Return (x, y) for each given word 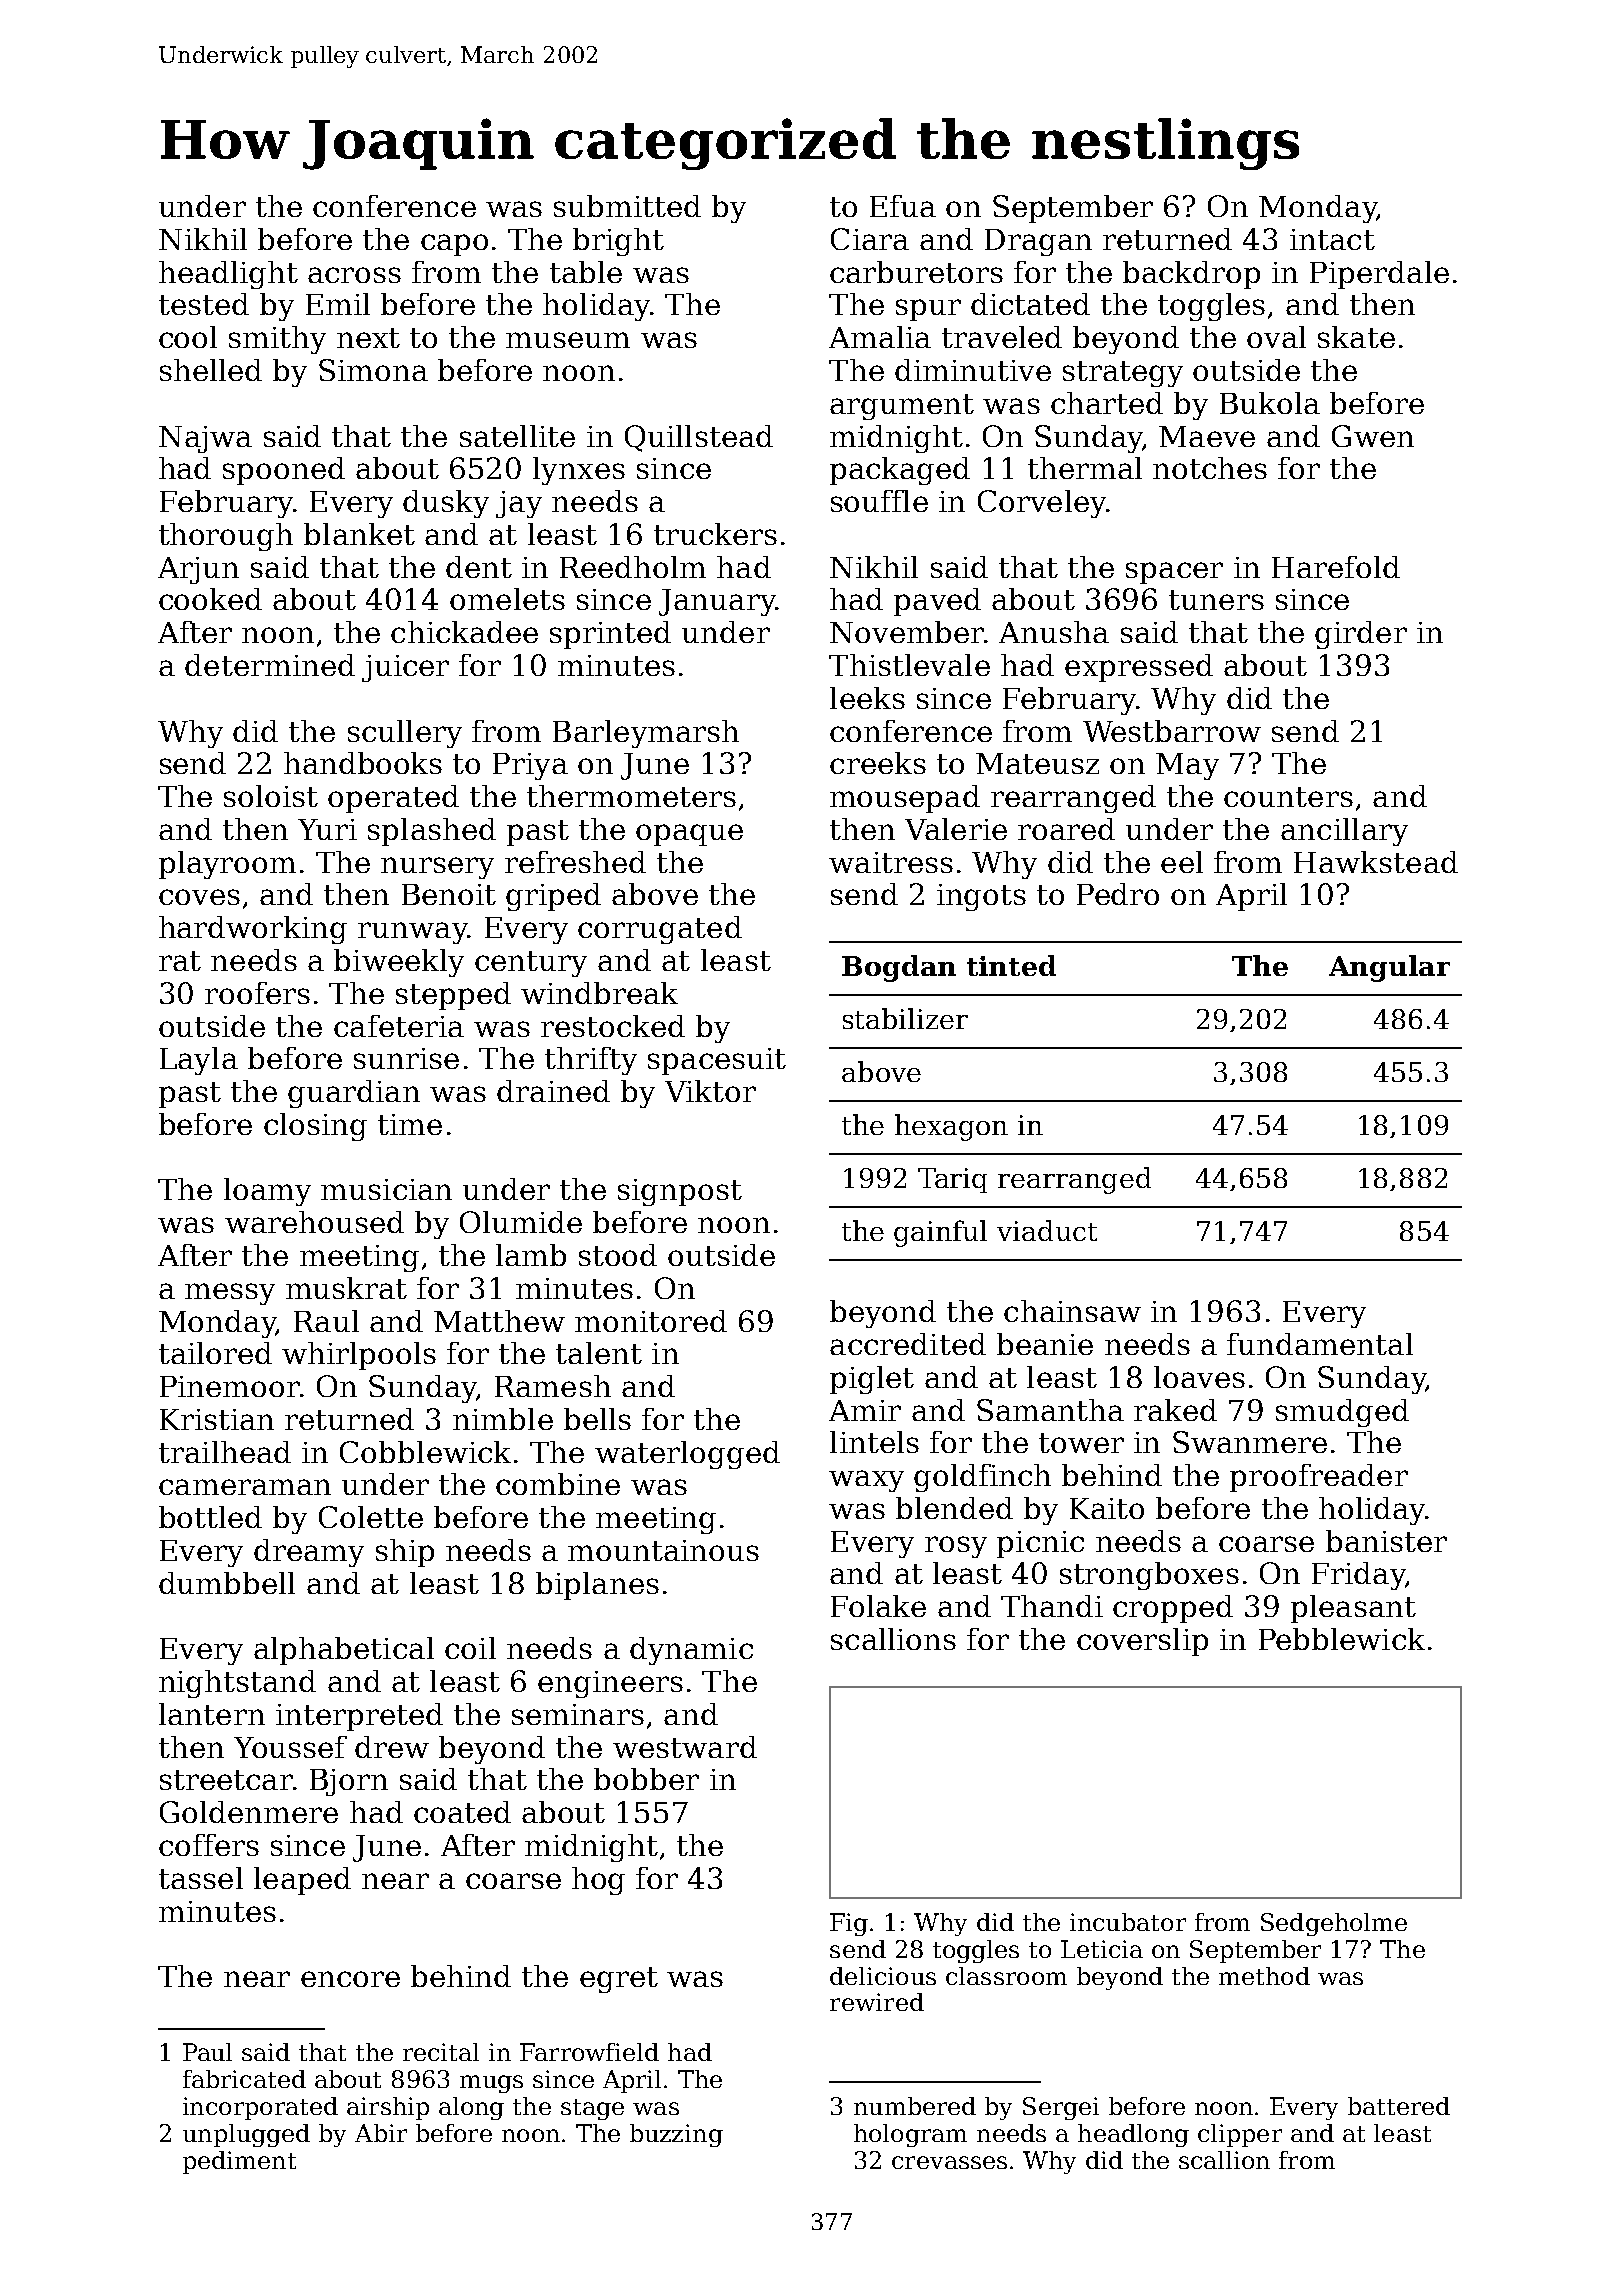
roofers (257, 993)
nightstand (237, 1684)
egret (619, 1980)
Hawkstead (1376, 862)
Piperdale (1379, 275)
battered (1399, 2106)
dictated (1030, 304)
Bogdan (899, 968)
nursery (437, 868)
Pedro (1118, 894)
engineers (610, 1684)
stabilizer (905, 1018)
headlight (228, 275)
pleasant (1353, 1609)
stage (592, 2109)
